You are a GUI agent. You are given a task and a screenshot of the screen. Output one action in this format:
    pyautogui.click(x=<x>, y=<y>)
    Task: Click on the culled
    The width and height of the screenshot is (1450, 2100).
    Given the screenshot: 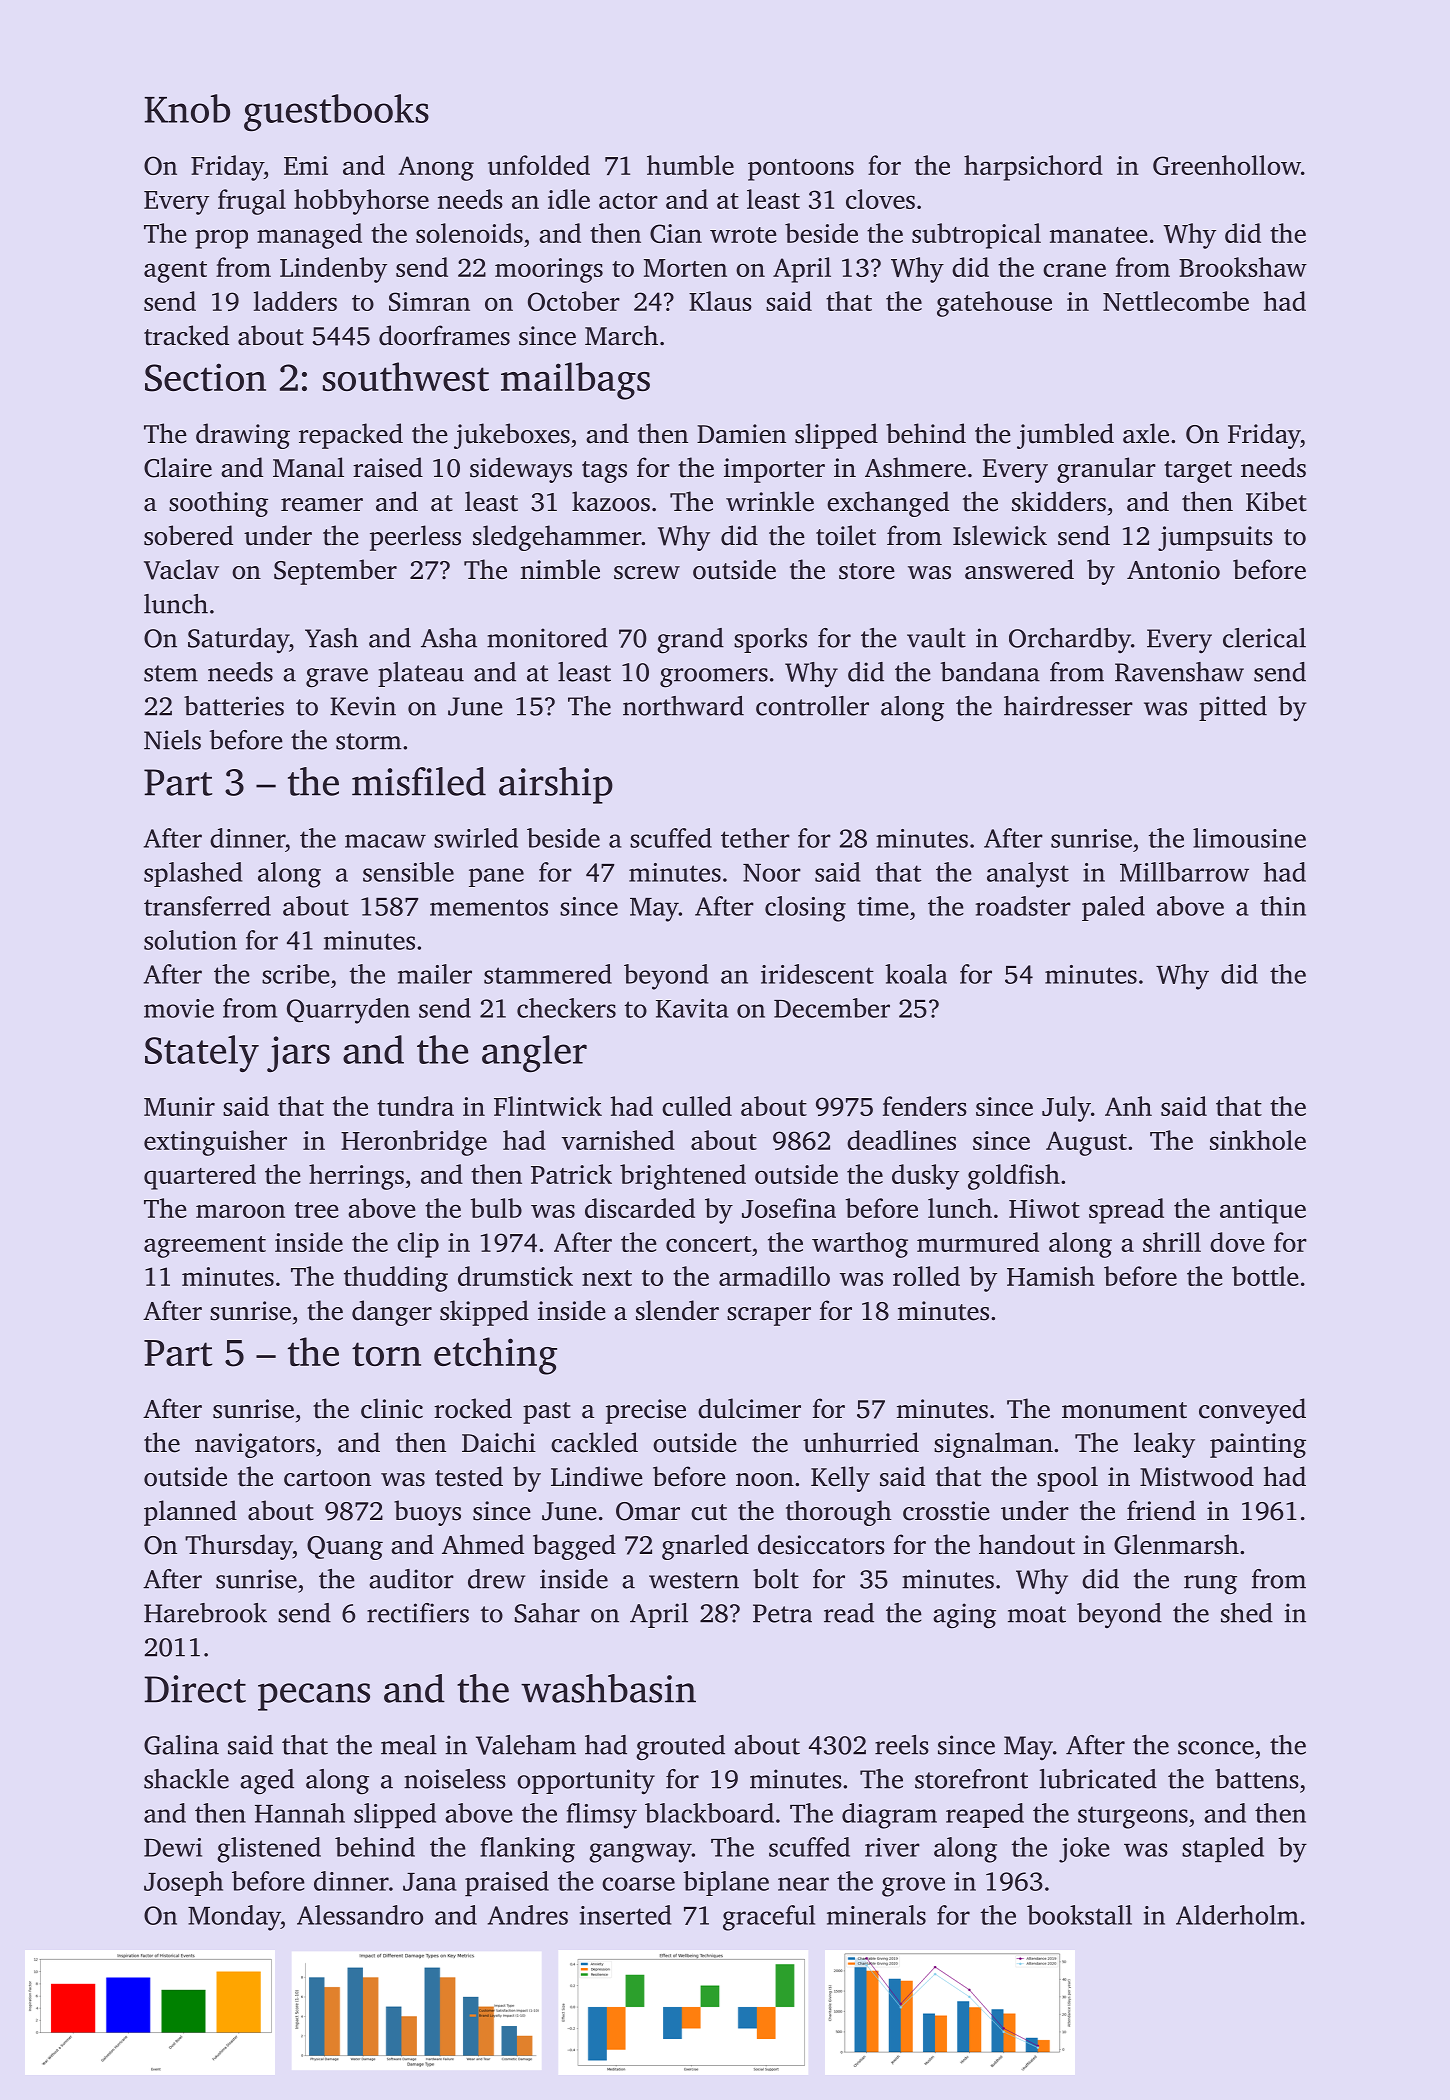 What is the action you would take?
    pyautogui.click(x=697, y=1106)
